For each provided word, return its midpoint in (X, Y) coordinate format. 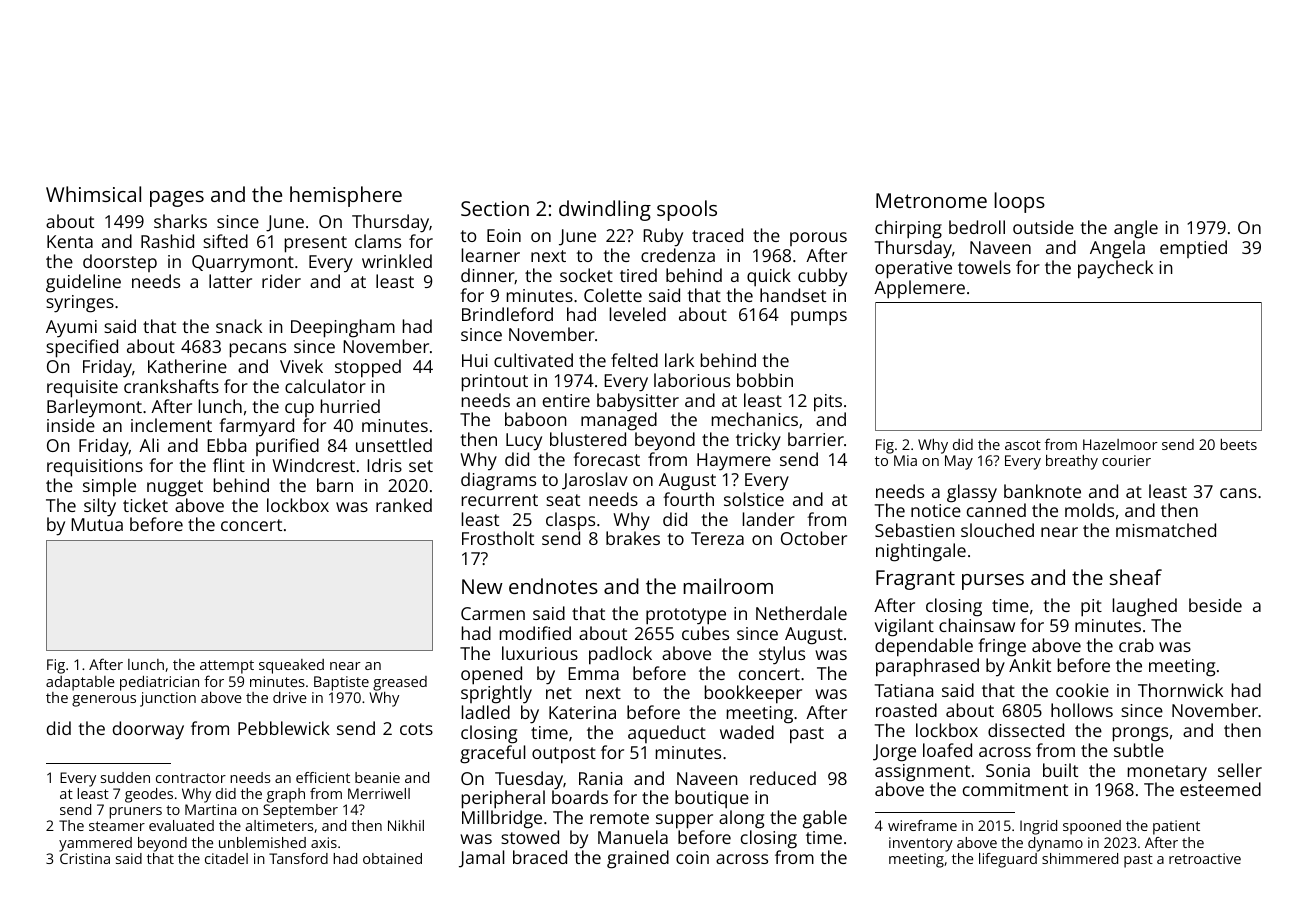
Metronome (931, 200)
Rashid (167, 241)
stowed (530, 837)
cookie (1082, 690)
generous (104, 701)
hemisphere (346, 196)
